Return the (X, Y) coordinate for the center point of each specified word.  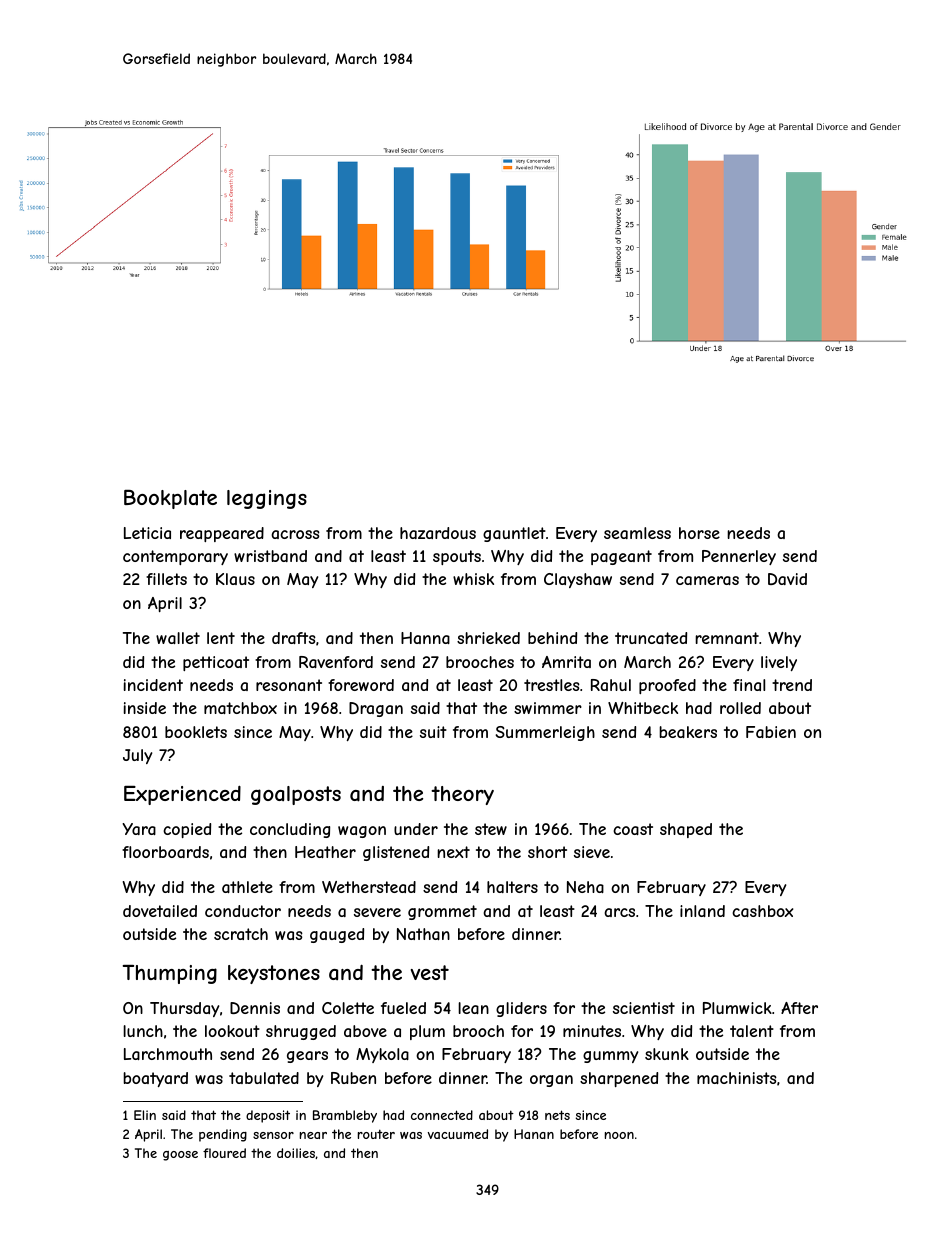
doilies (296, 1153)
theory (462, 795)
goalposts (296, 795)
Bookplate (170, 499)
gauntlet (514, 534)
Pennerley (739, 557)
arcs (619, 912)
